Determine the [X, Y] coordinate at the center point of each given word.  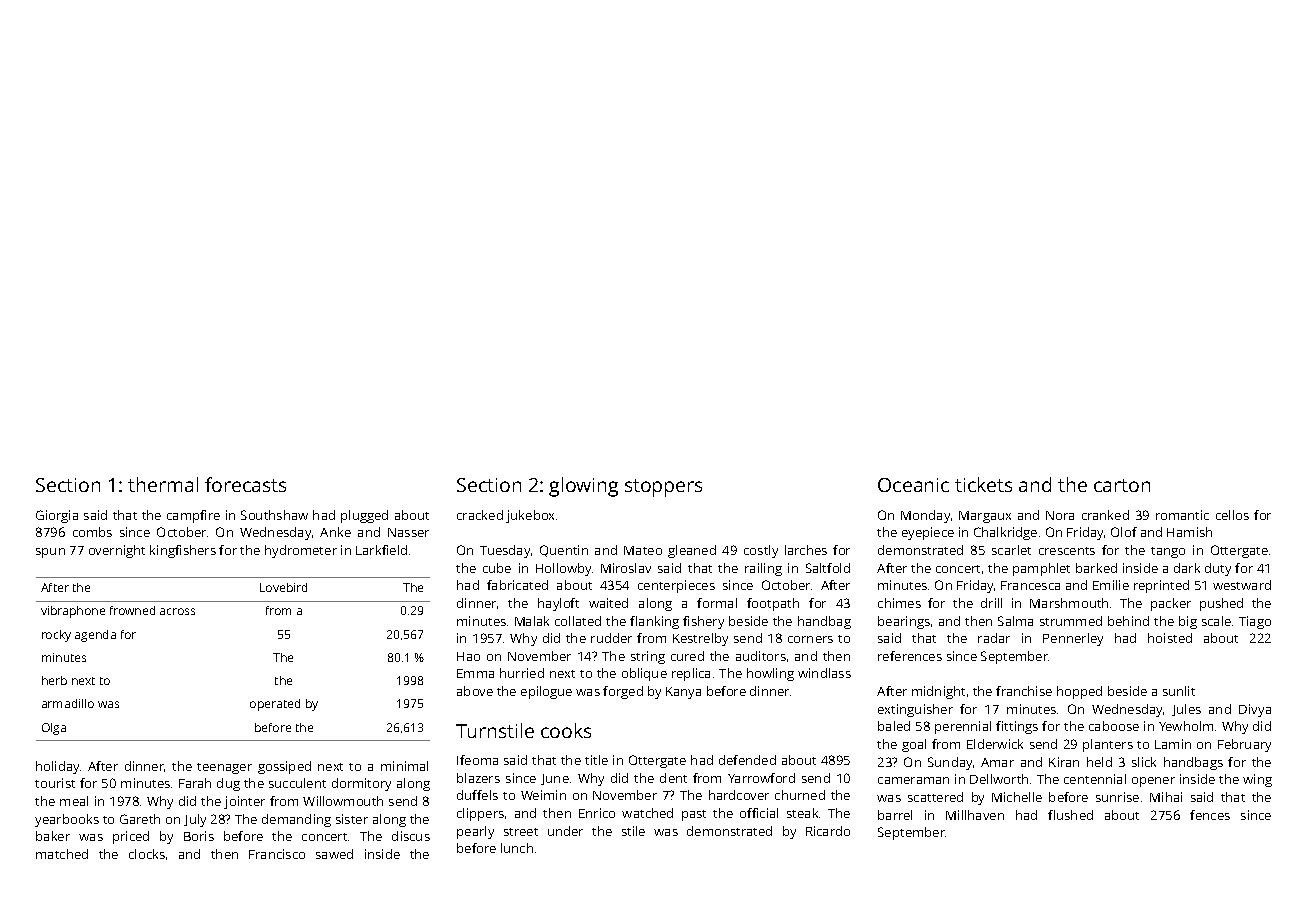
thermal [163, 484]
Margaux [985, 517]
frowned [132, 610]
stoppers [663, 488]
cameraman [913, 780]
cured [687, 656]
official [759, 813]
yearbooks [67, 820]
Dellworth [999, 779]
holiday [57, 767]
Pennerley [1073, 639]
